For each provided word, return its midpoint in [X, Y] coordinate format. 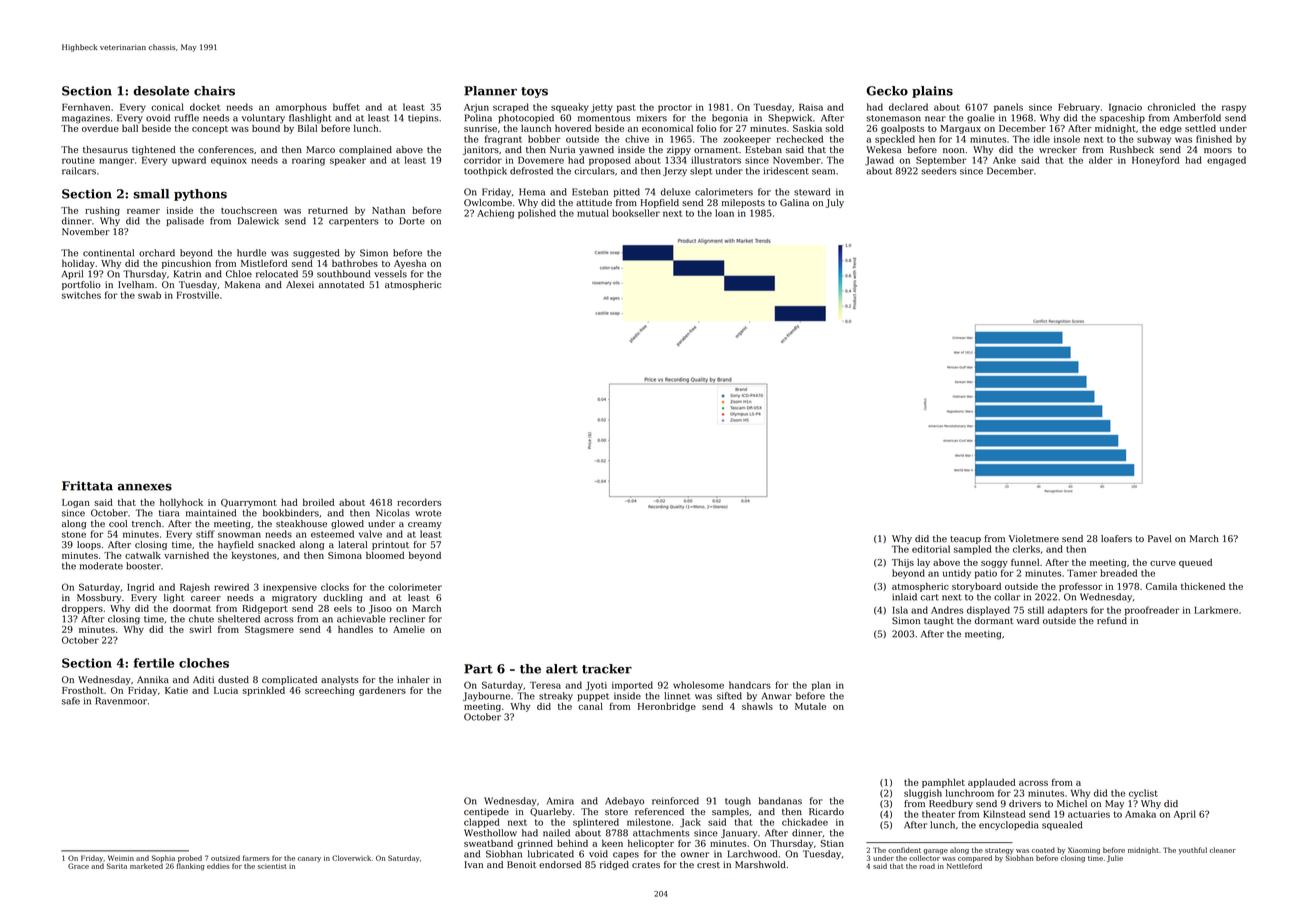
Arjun [476, 108]
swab [149, 295]
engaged [1226, 161]
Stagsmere [269, 630]
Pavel [1160, 538]
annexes [145, 487]
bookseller [636, 213]
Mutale [810, 706]
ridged [614, 865]
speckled [895, 140]
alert [562, 669]
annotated [341, 284]
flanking [190, 866]
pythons [200, 195]
